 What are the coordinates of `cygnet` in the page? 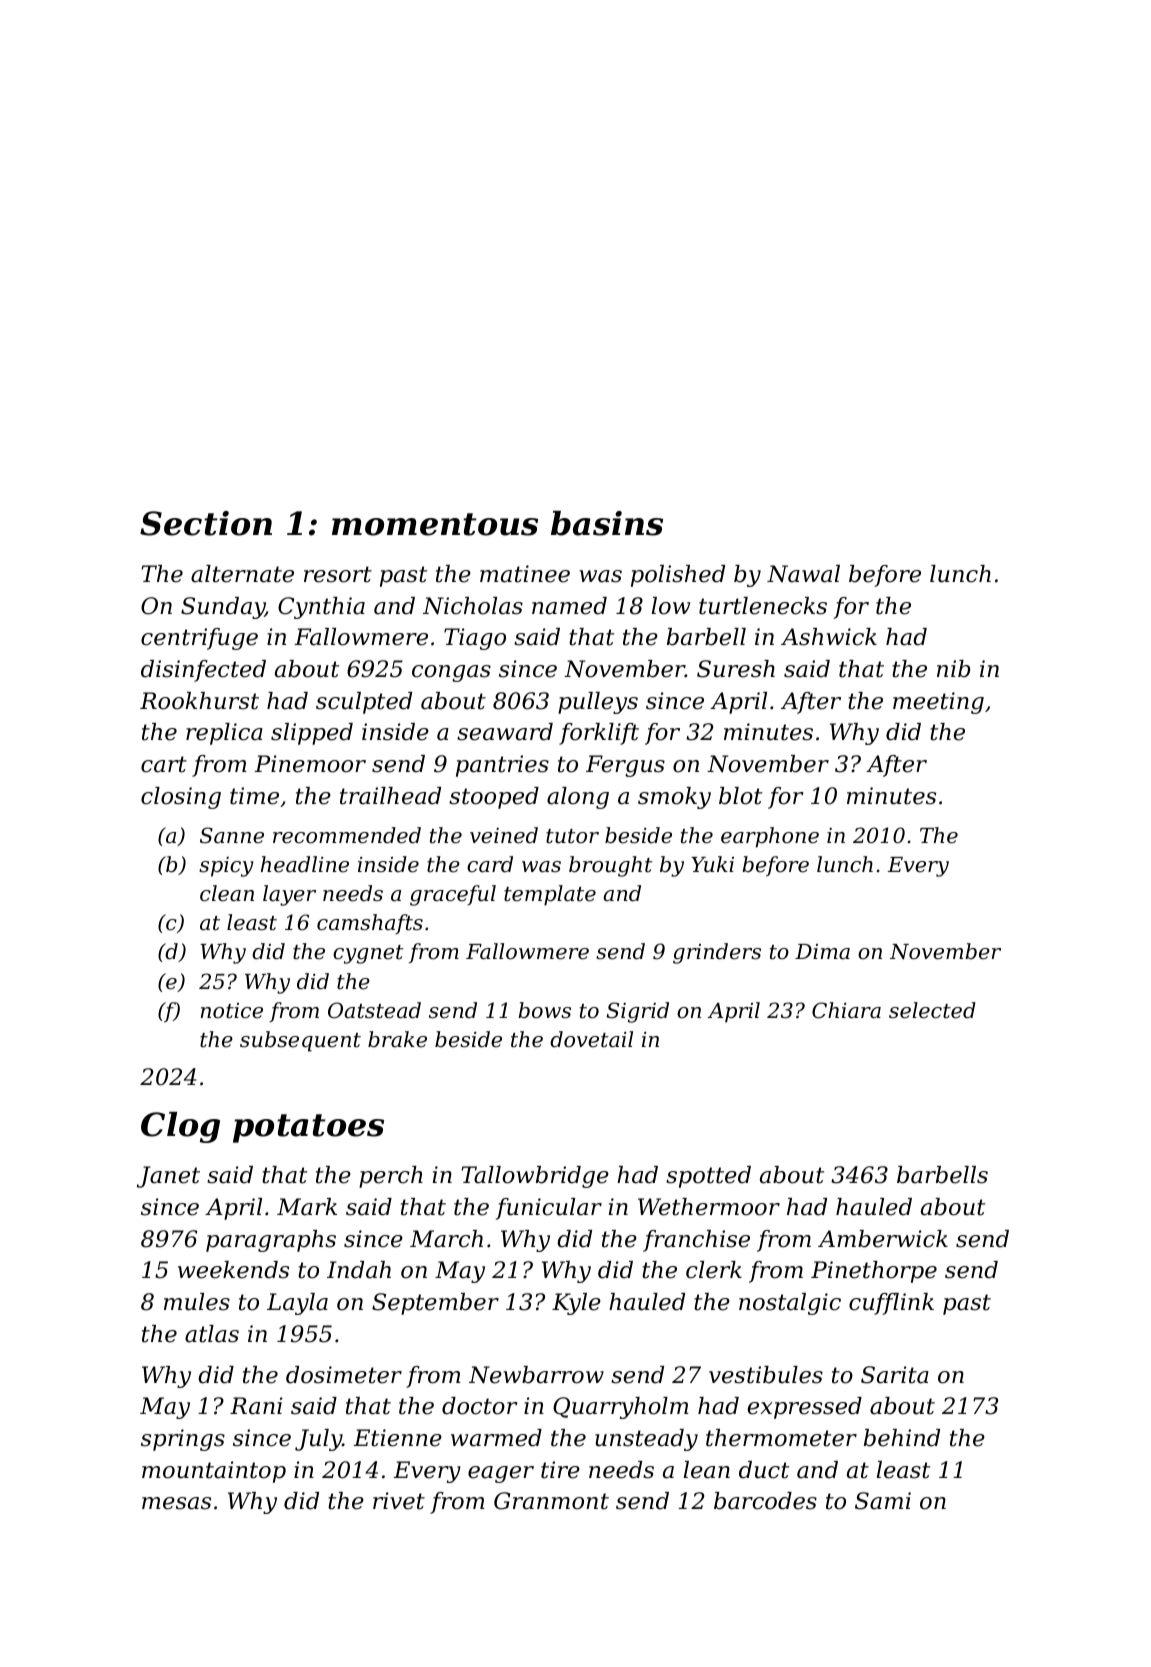 It's located at (368, 954).
